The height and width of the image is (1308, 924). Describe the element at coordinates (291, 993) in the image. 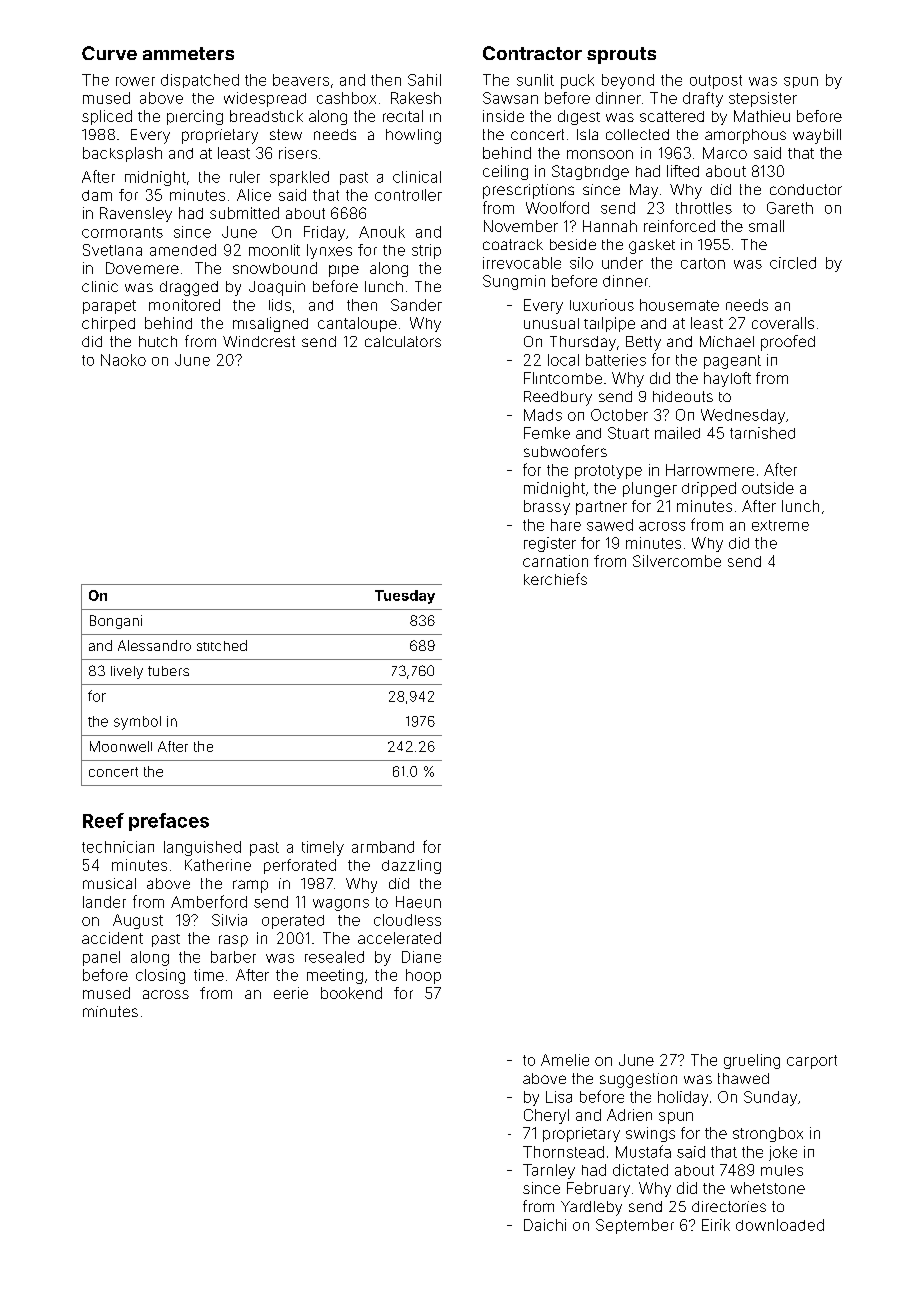

I see `eerie` at that location.
